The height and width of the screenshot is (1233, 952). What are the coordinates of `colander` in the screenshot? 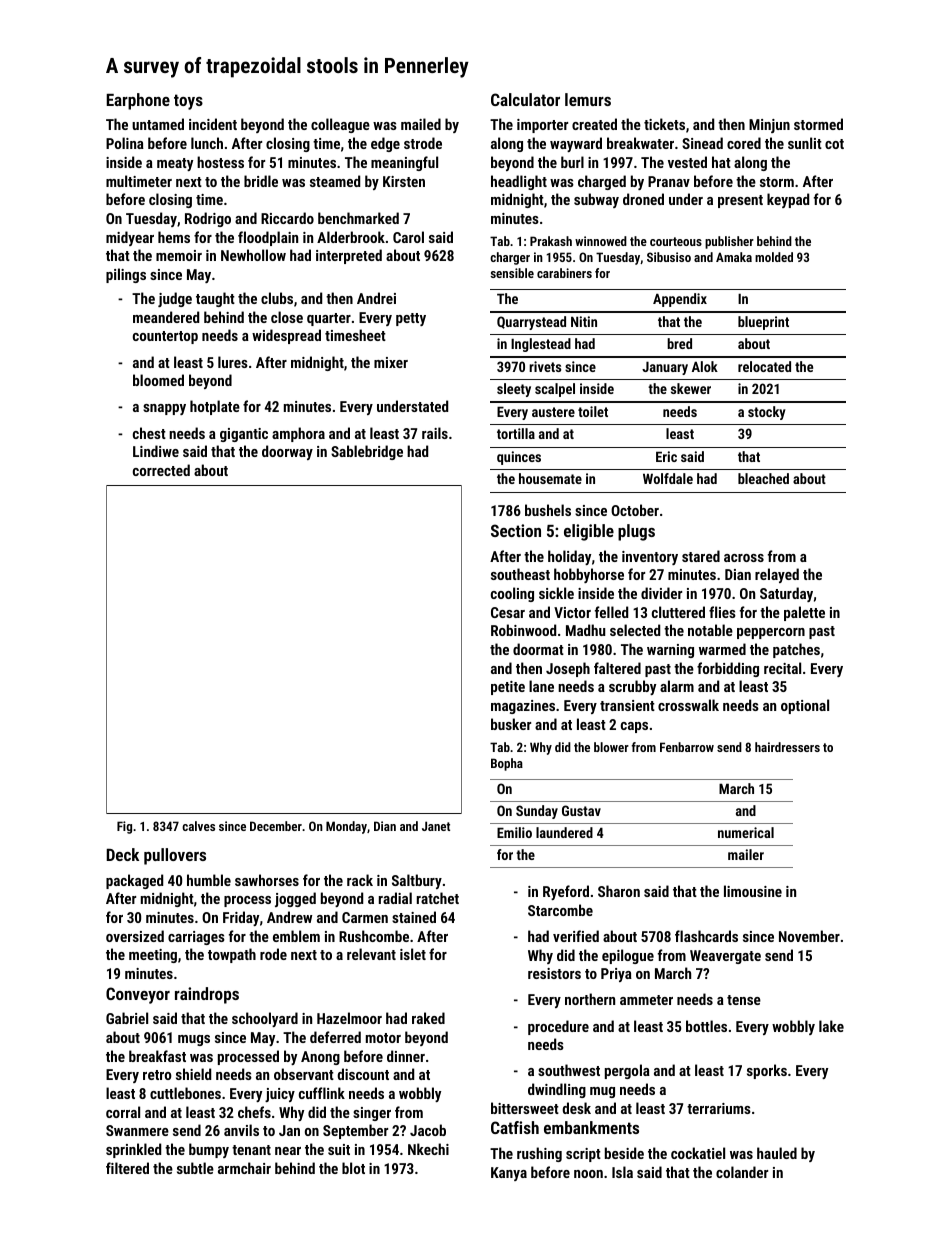 It's located at (742, 1172).
